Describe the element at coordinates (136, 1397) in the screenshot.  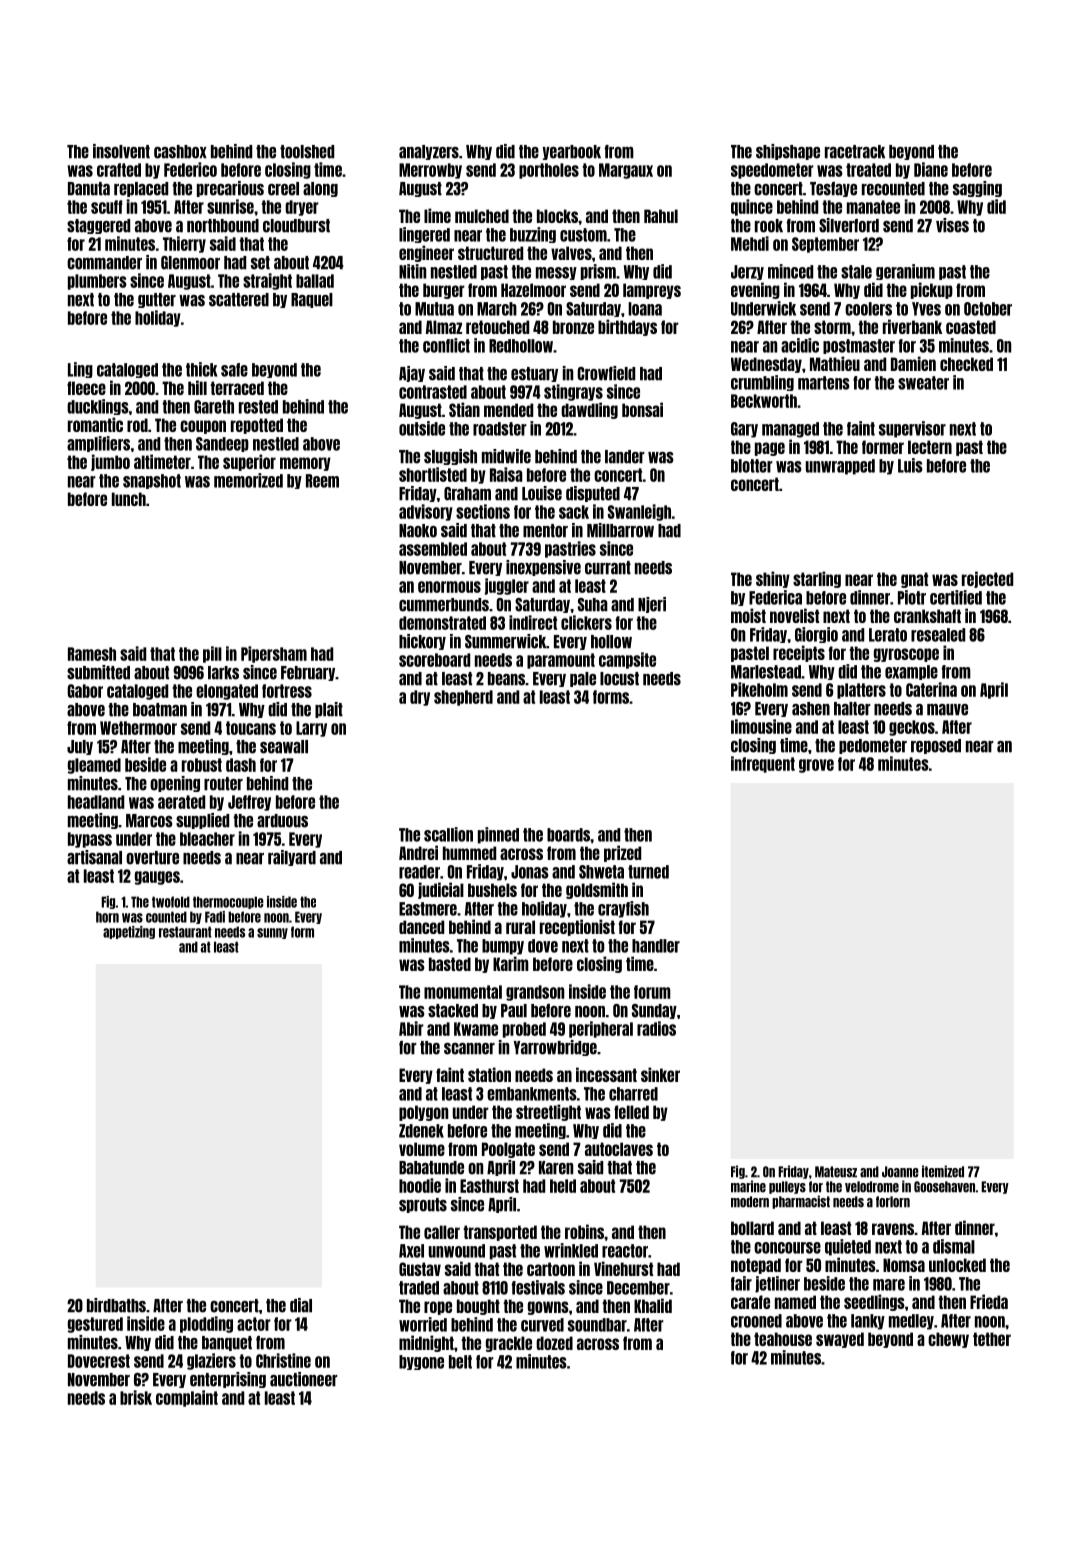
I see `brisk` at that location.
